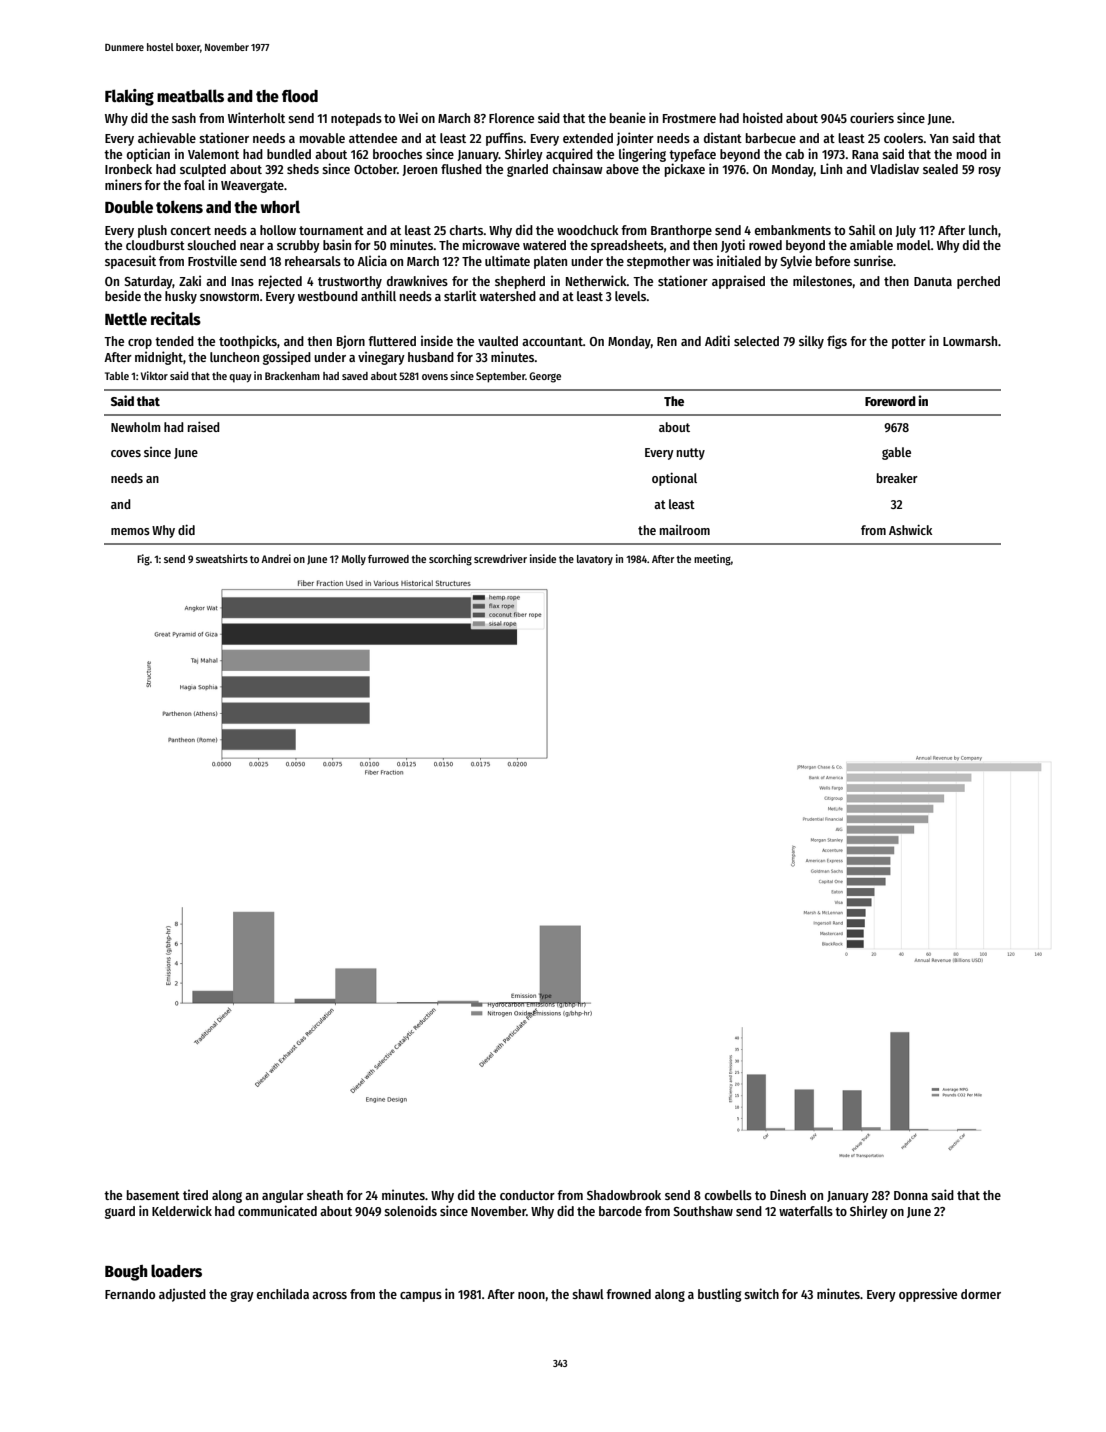 The height and width of the screenshot is (1432, 1106). What do you see at coordinates (129, 97) in the screenshot?
I see `Flaking` at bounding box center [129, 97].
